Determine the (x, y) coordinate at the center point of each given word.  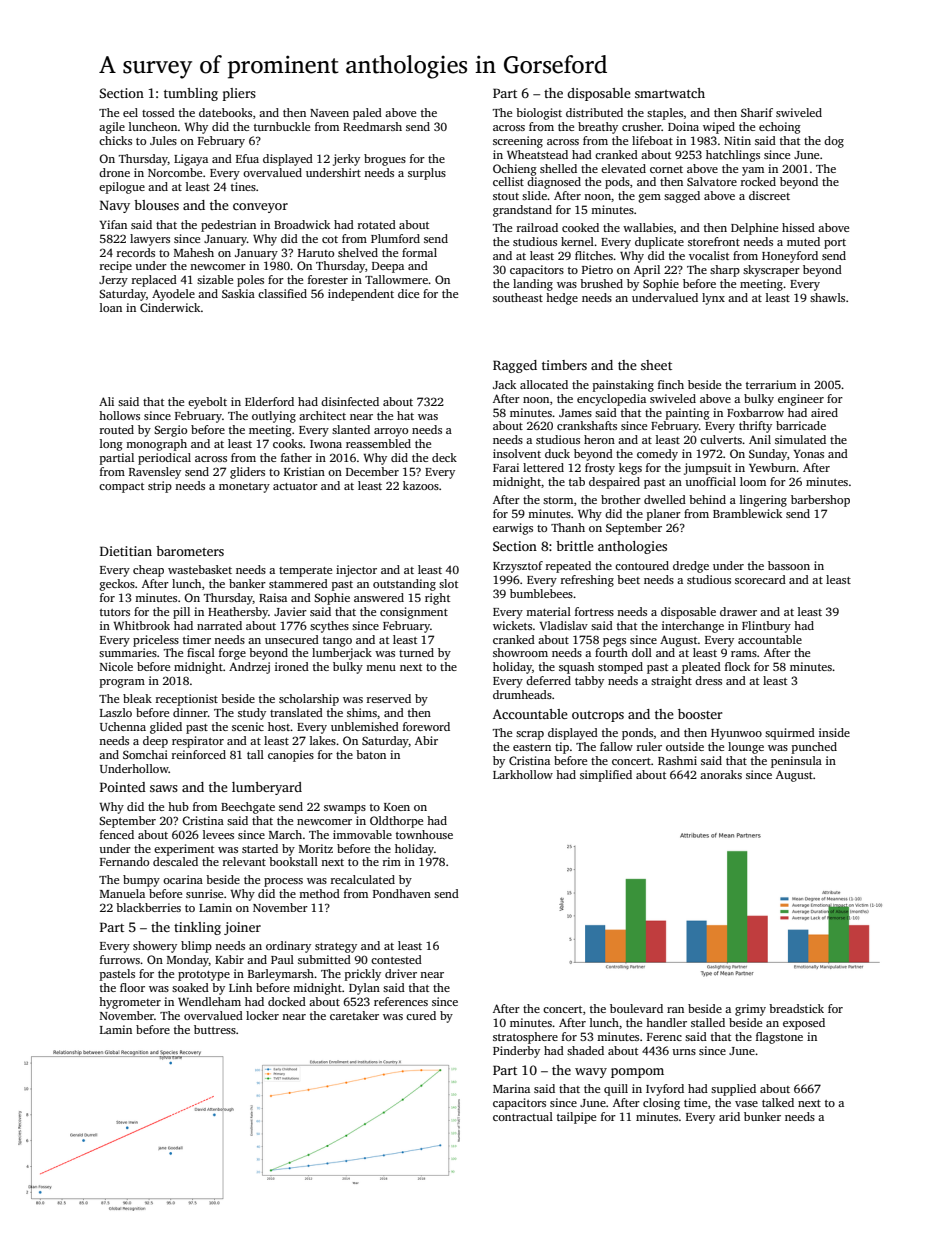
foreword (426, 726)
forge (232, 654)
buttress (215, 1029)
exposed (804, 1024)
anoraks (721, 774)
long (111, 445)
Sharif (757, 112)
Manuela (122, 893)
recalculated (363, 879)
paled (367, 114)
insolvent (517, 453)
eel (130, 112)
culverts (721, 439)
